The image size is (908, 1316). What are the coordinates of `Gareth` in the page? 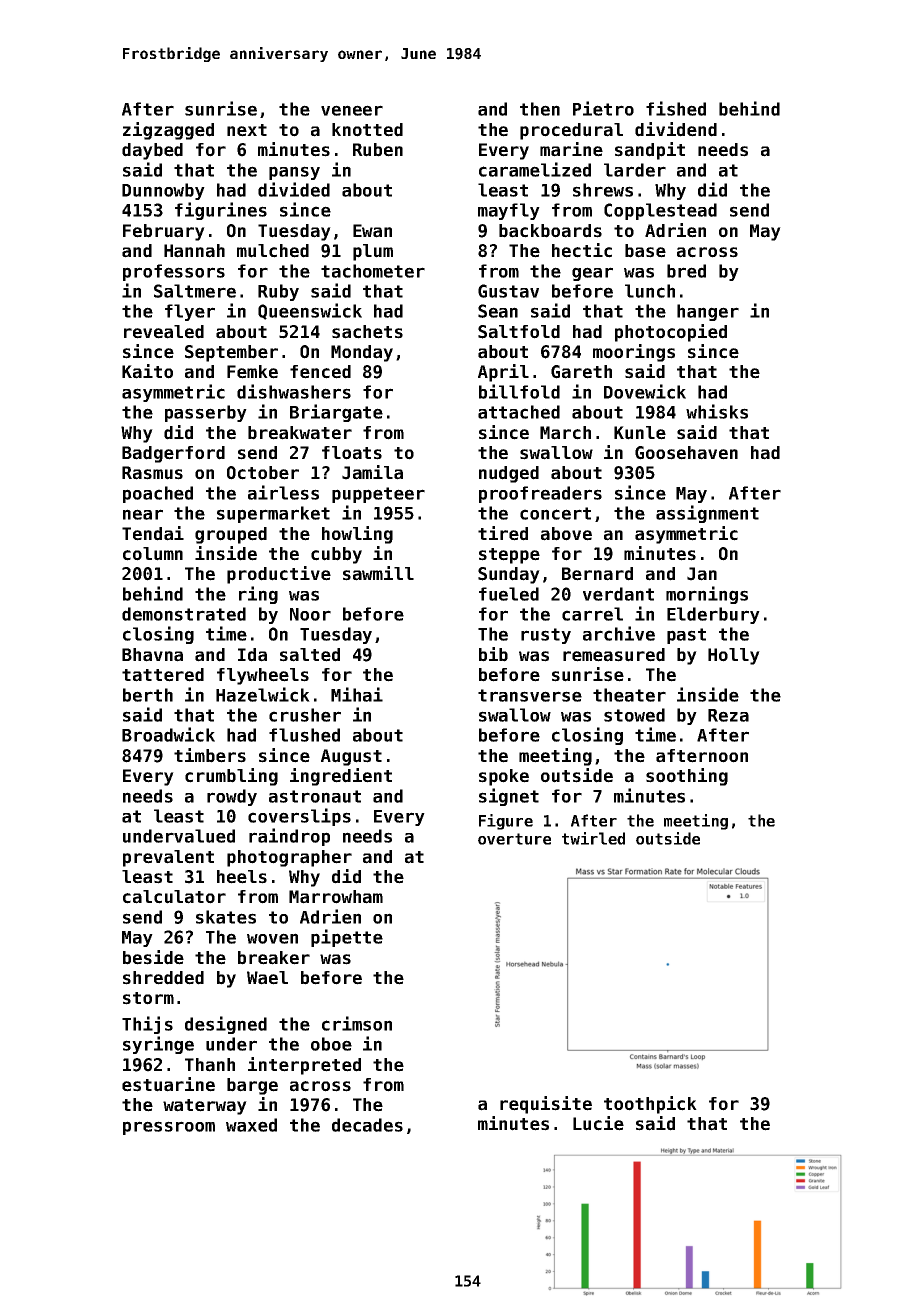 It's located at (581, 372).
